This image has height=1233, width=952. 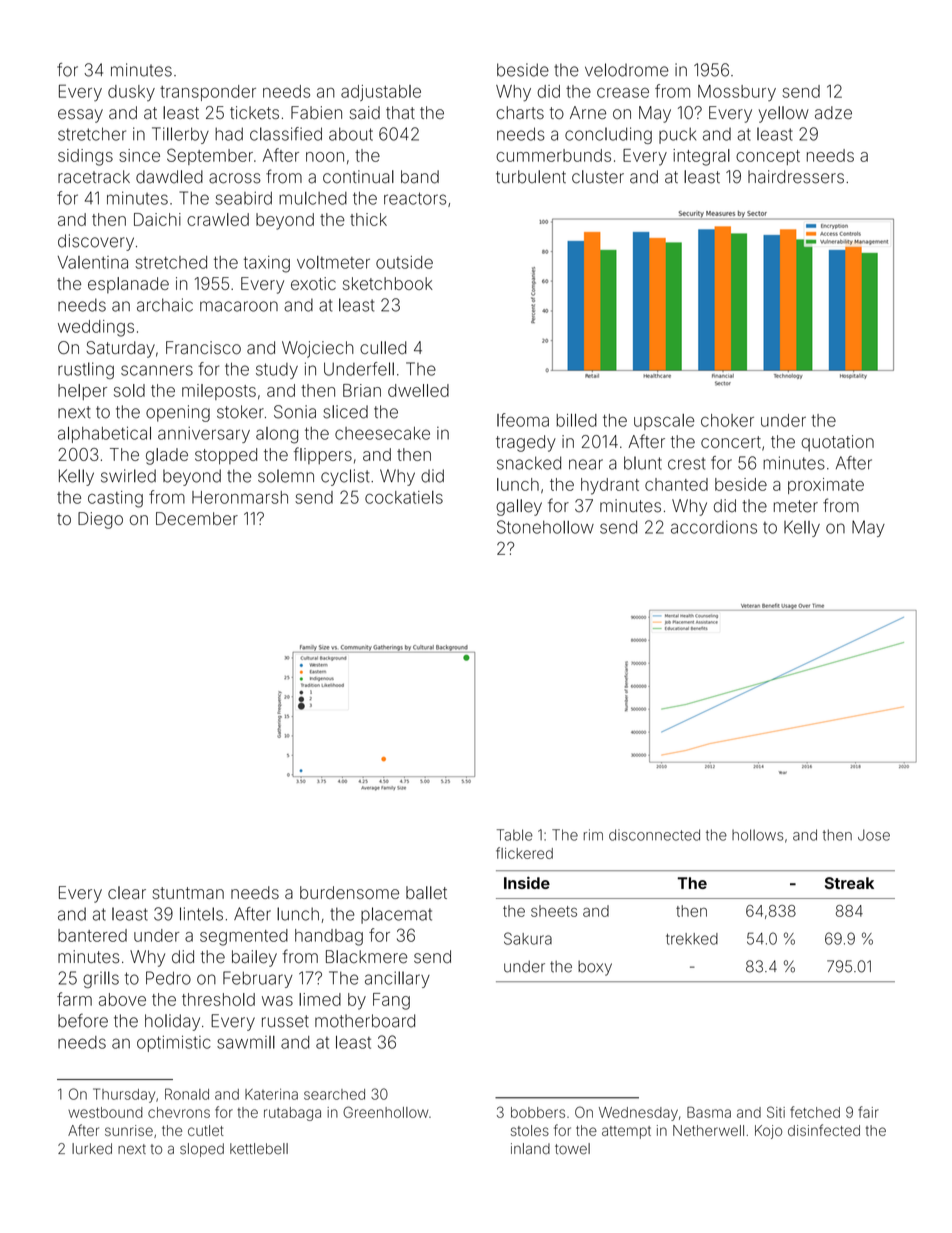 I want to click on macaroon, so click(x=239, y=306).
